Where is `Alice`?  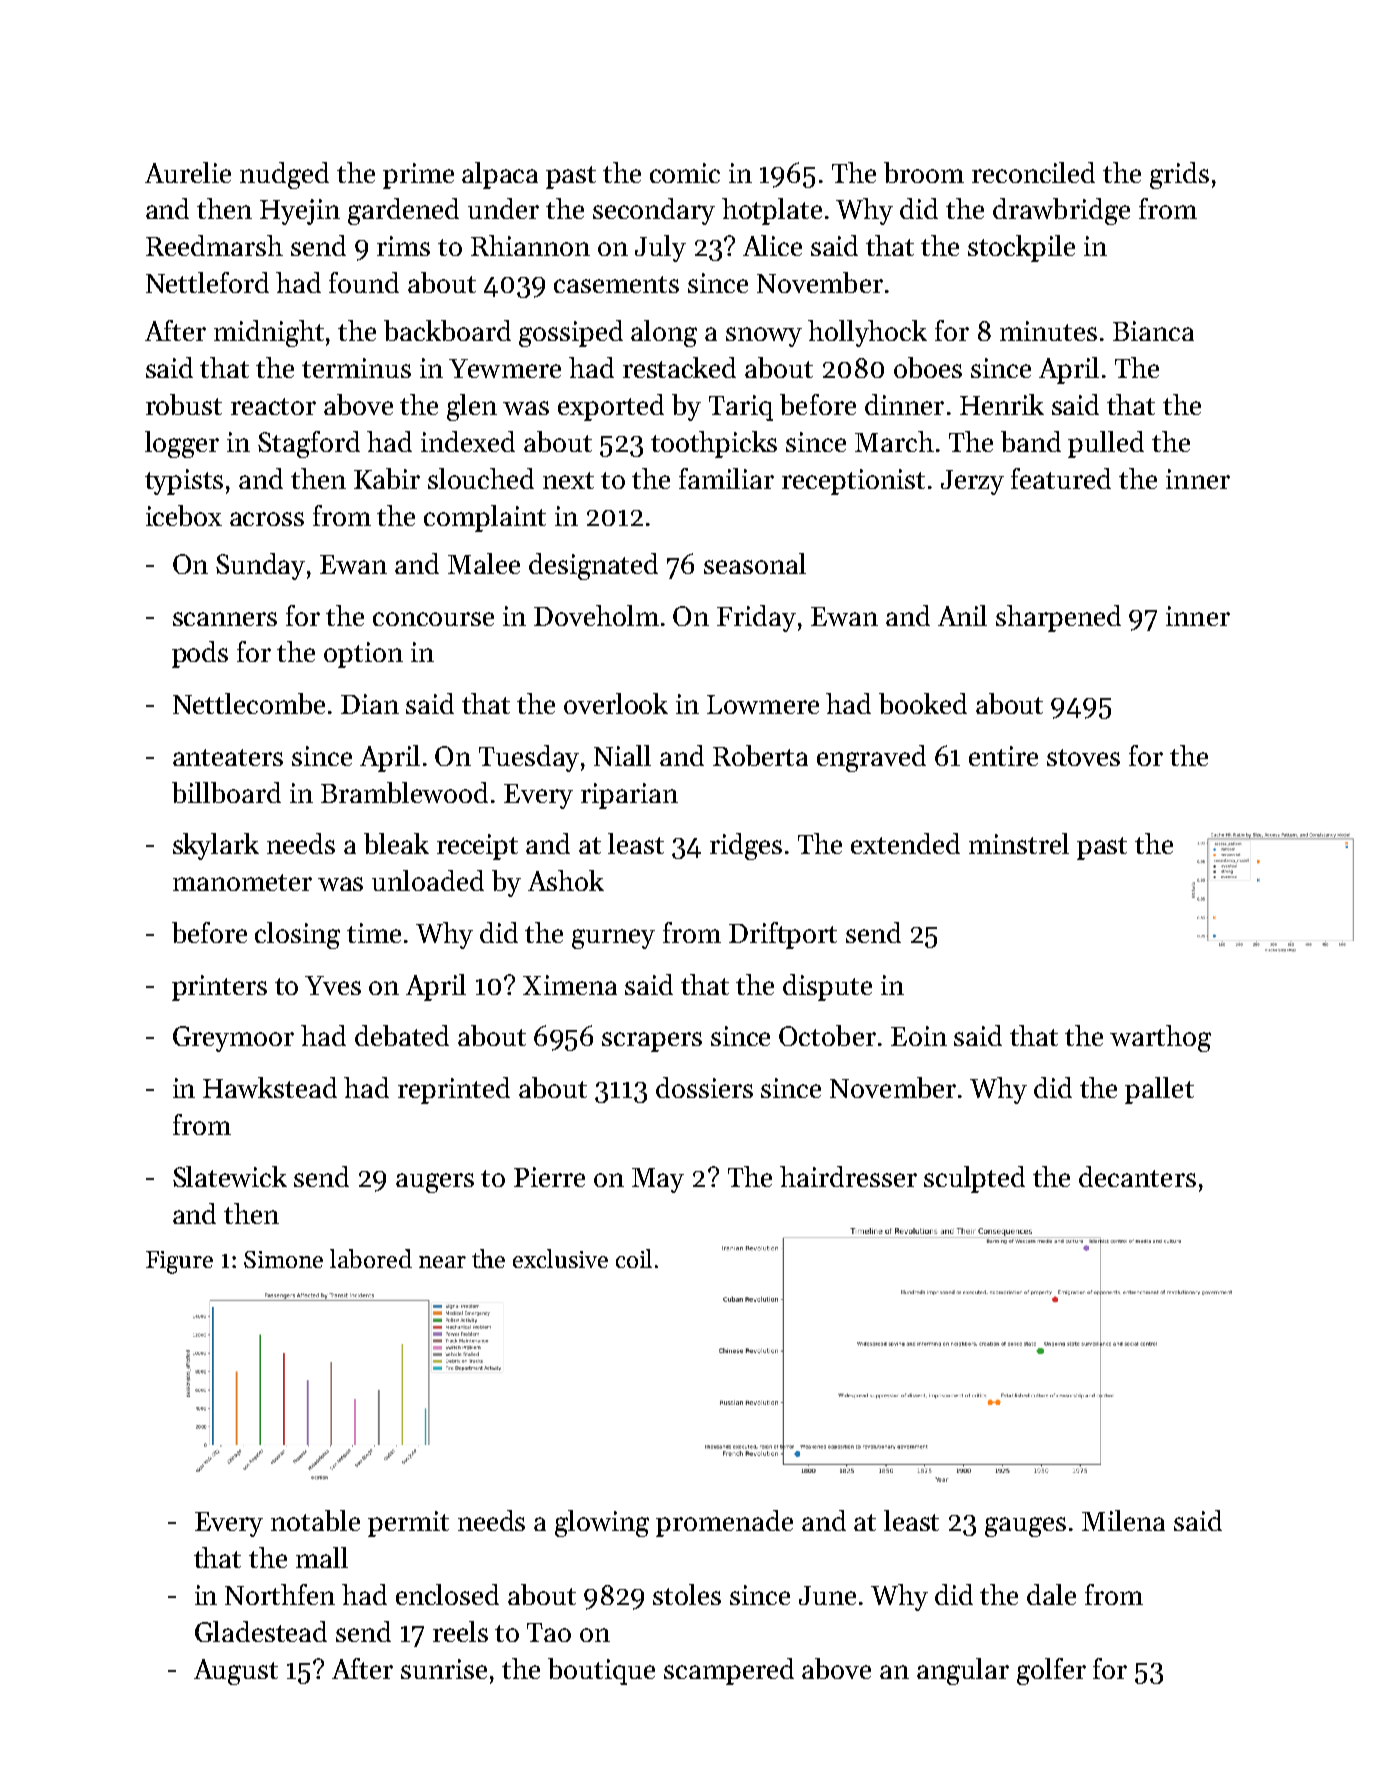
Alice is located at coordinates (772, 245).
